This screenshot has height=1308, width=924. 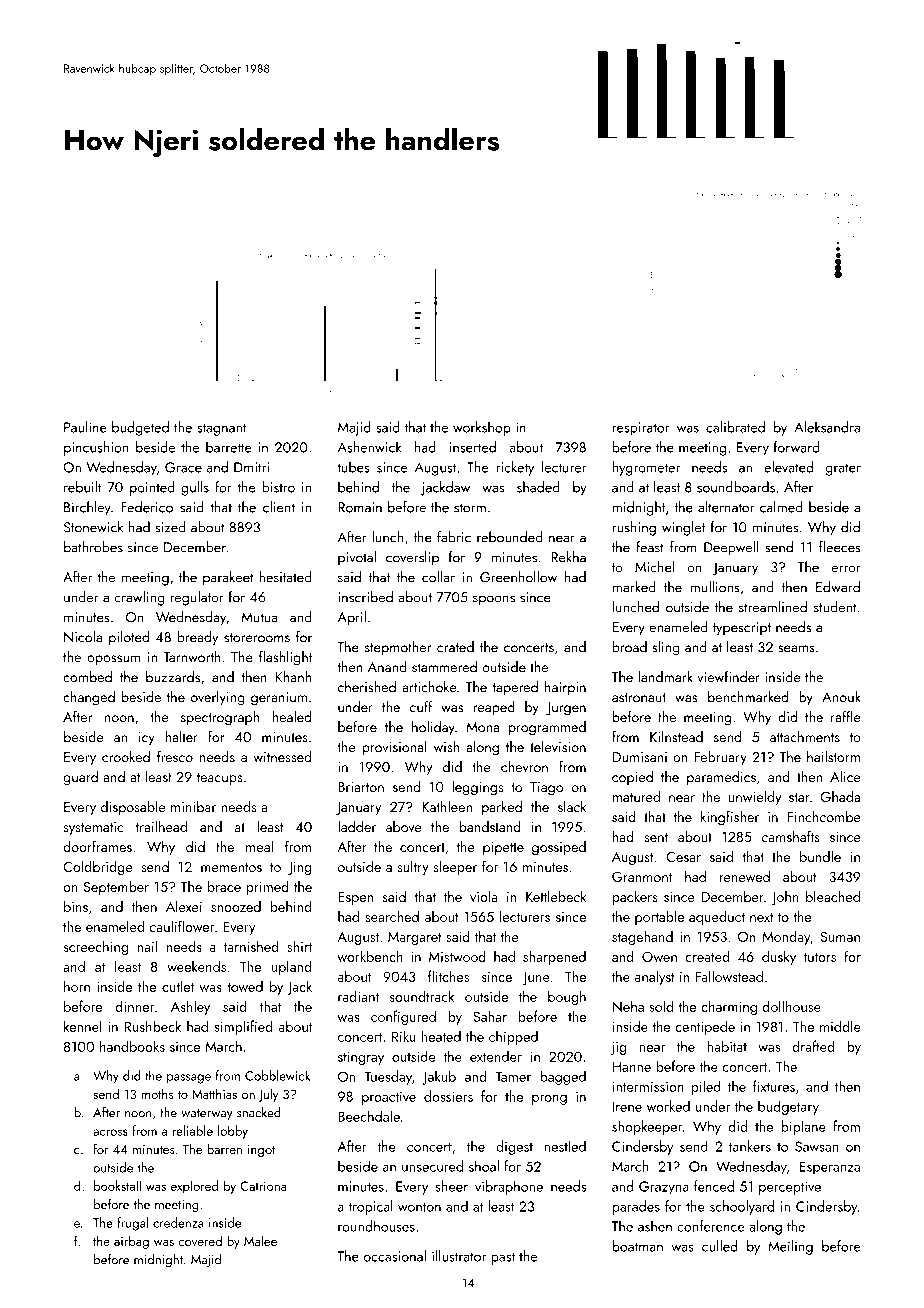 What do you see at coordinates (358, 996) in the screenshot?
I see `radiant` at bounding box center [358, 996].
